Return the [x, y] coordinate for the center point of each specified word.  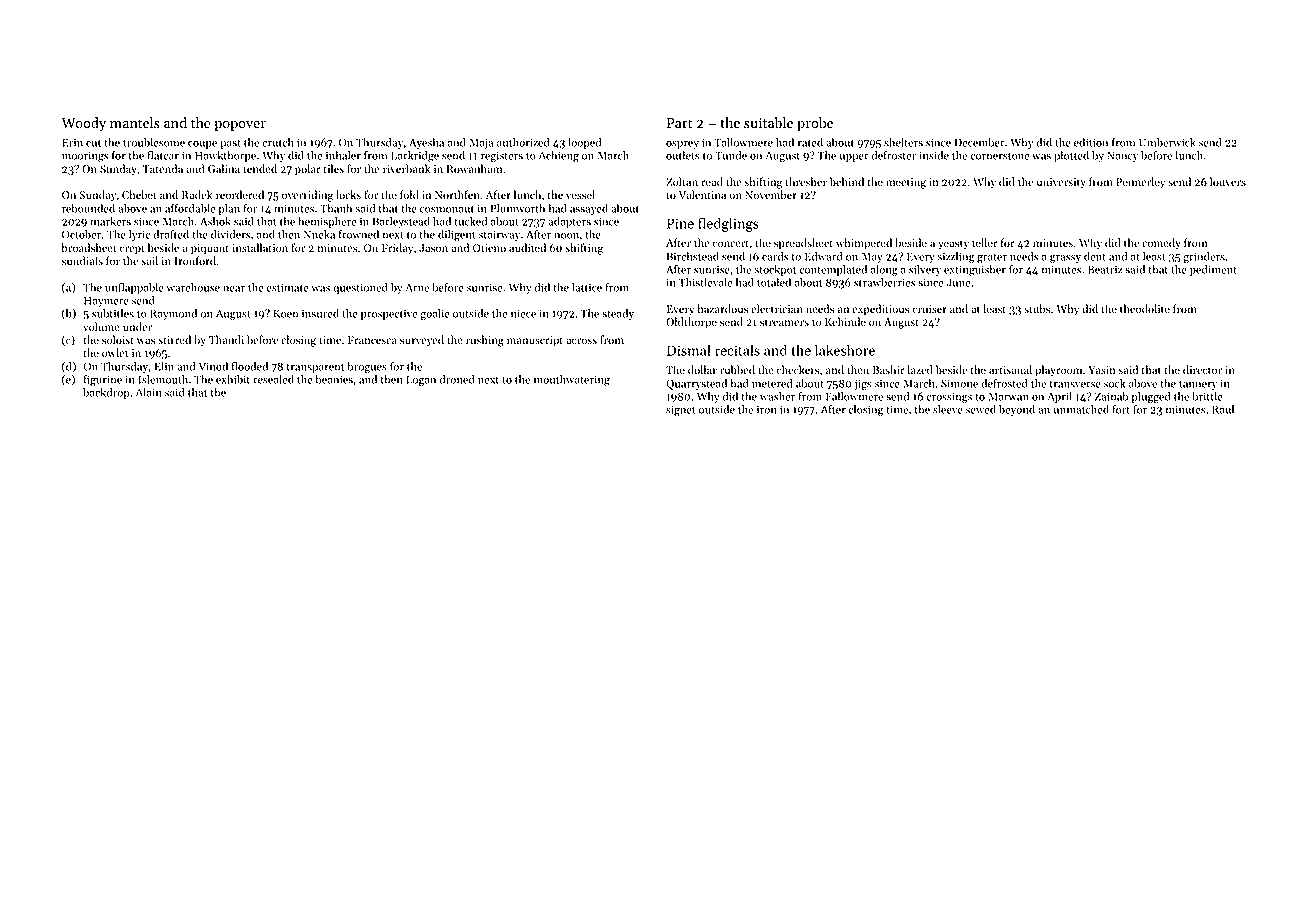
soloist [118, 339]
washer [777, 396]
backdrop [106, 393]
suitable [768, 123]
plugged [1151, 397]
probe [815, 124]
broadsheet [88, 247]
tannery [1198, 385]
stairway [499, 235]
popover [240, 126]
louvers [1228, 181]
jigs [863, 384]
